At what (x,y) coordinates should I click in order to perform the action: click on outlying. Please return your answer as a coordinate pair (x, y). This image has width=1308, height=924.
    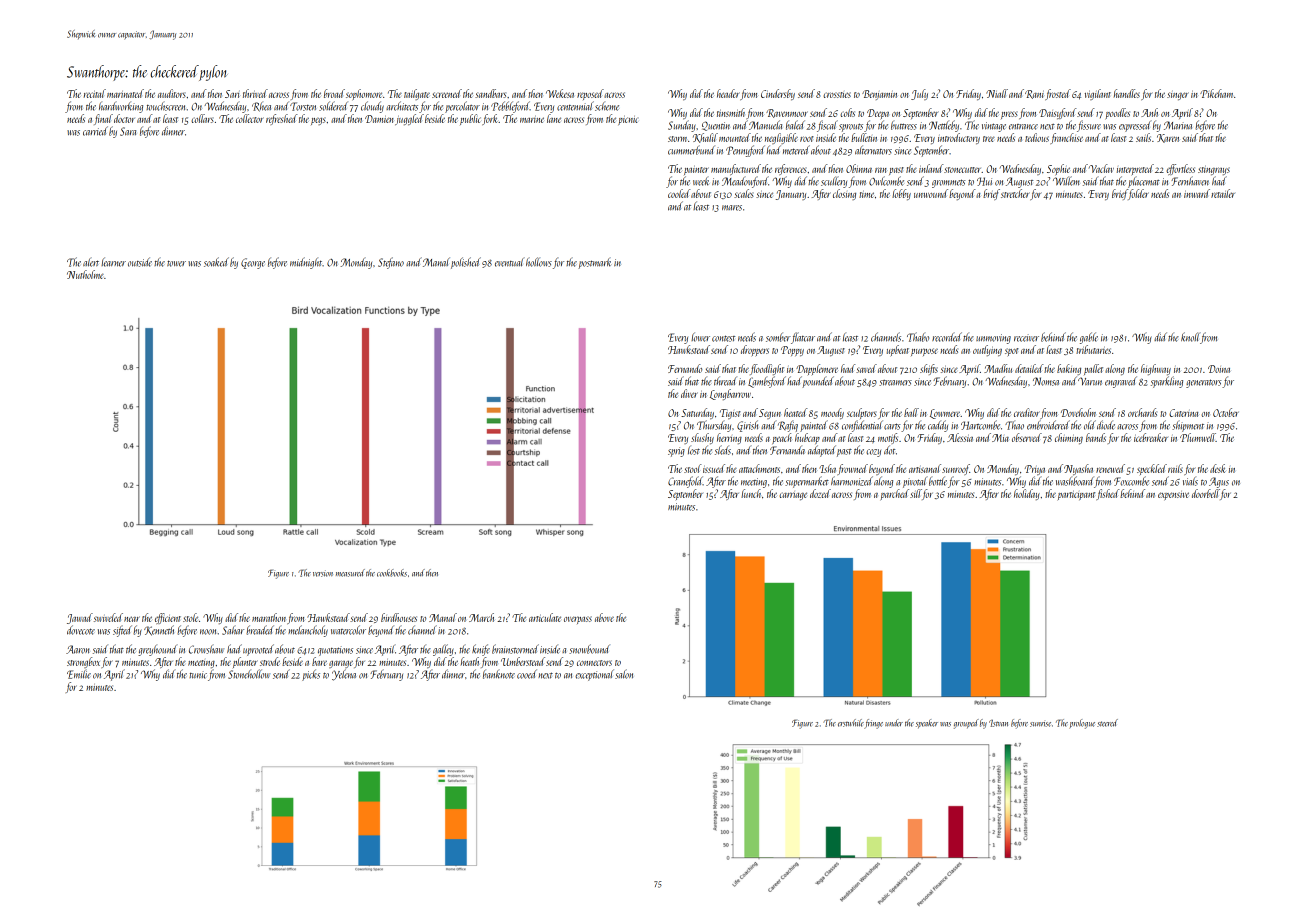
    Looking at the image, I should click on (987, 350).
